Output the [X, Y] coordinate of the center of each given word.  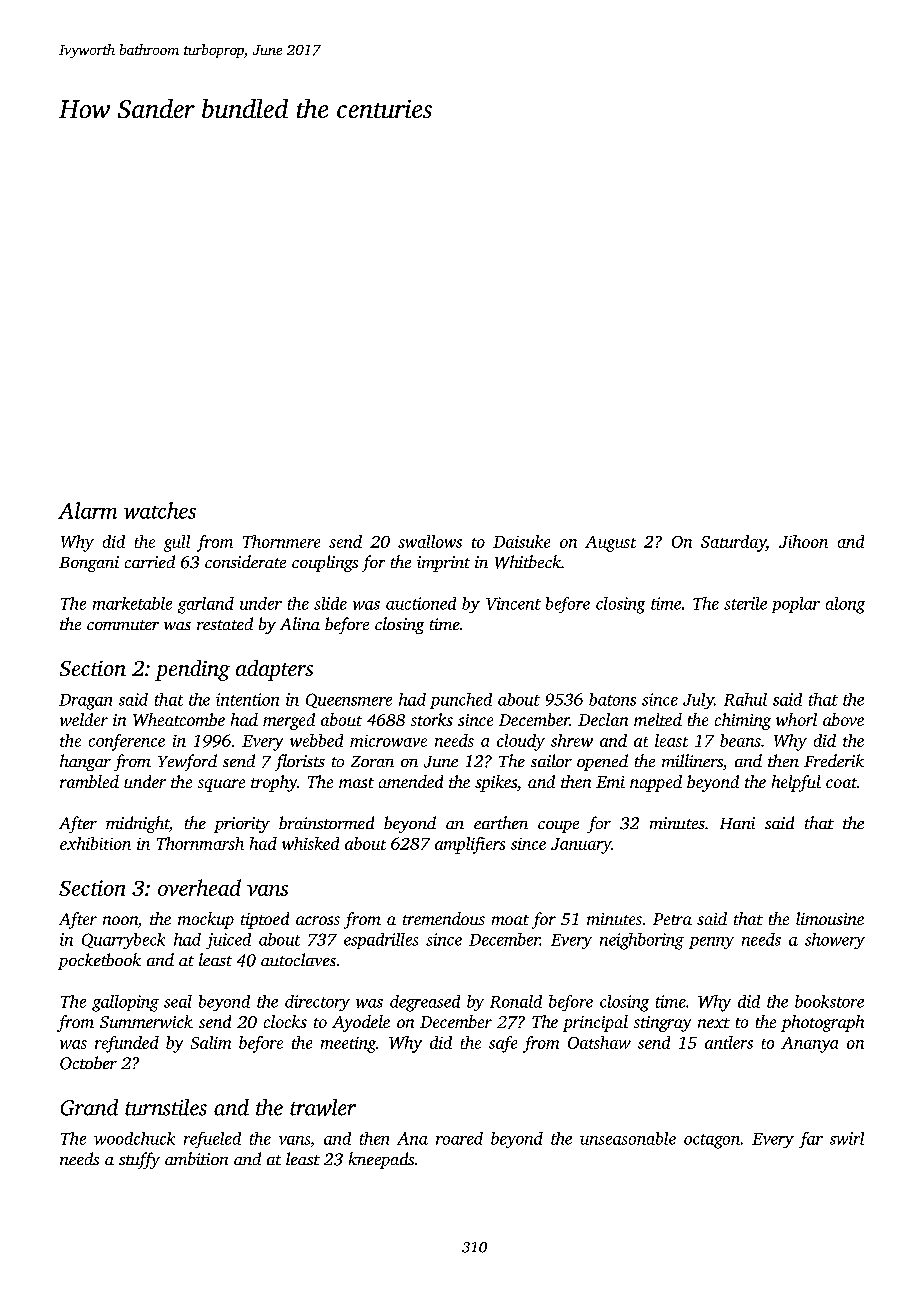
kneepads [381, 1160]
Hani [737, 823]
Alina [300, 623]
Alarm [87, 510]
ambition [196, 1158]
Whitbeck [528, 562]
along [845, 605]
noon [120, 920]
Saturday [733, 543]
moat [510, 920]
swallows [430, 541]
